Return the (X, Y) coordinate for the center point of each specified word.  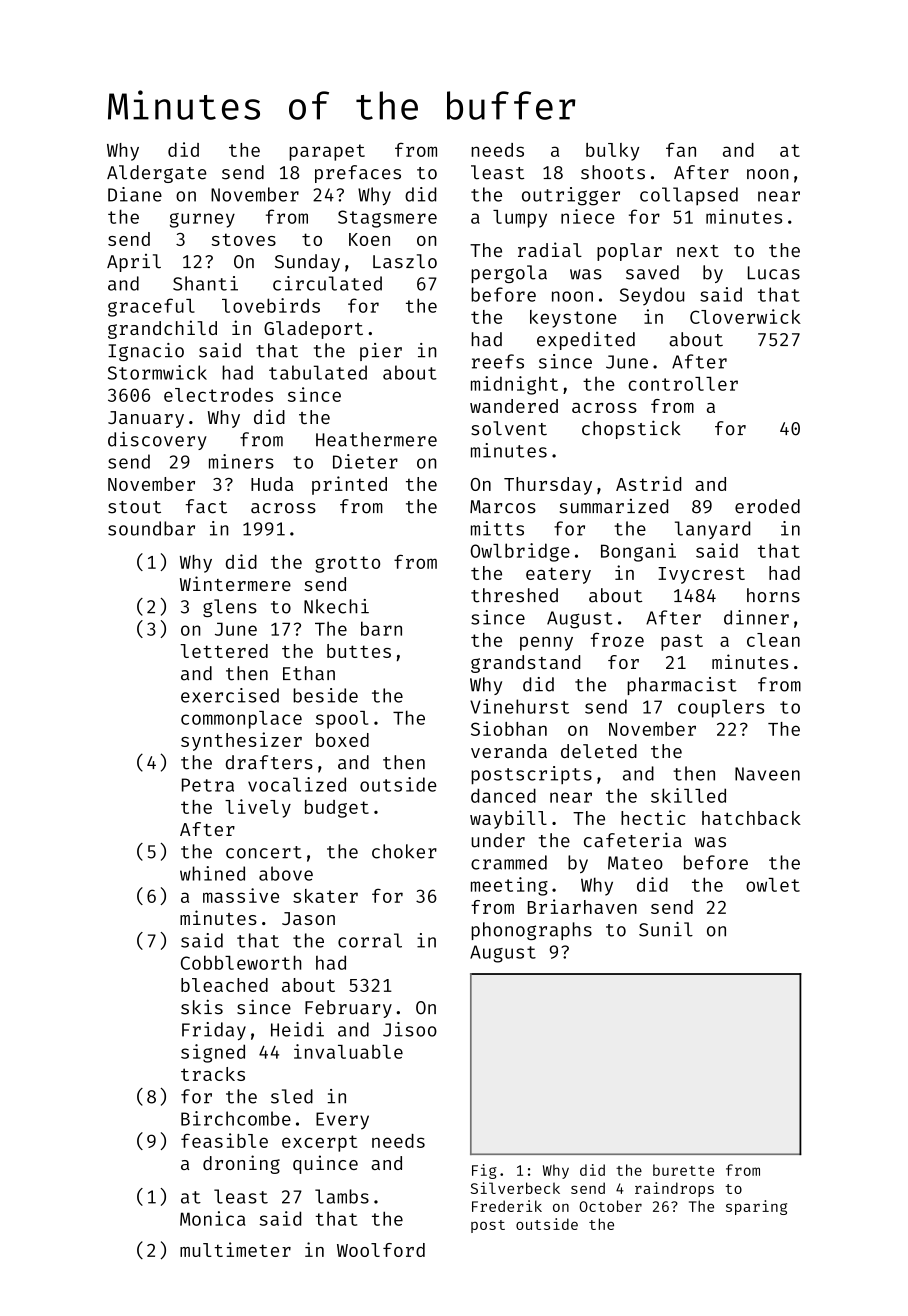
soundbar (151, 528)
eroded (767, 506)
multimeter (235, 1249)
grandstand (525, 664)
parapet (327, 152)
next (698, 251)
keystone (573, 319)
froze (617, 640)
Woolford (381, 1250)
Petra (208, 785)
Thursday (548, 486)
